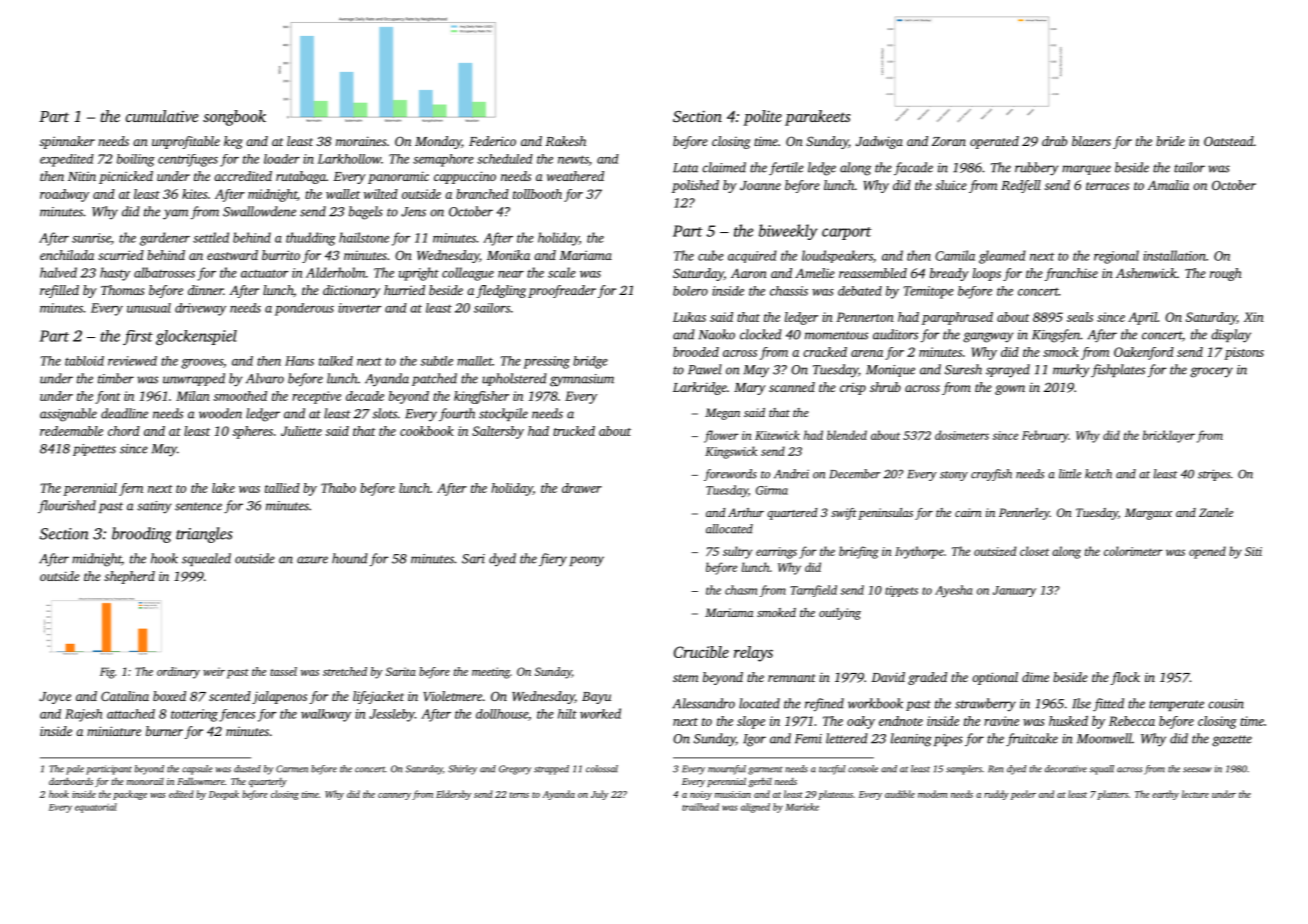 This screenshot has width=1308, height=924. I want to click on dinner, so click(205, 290).
